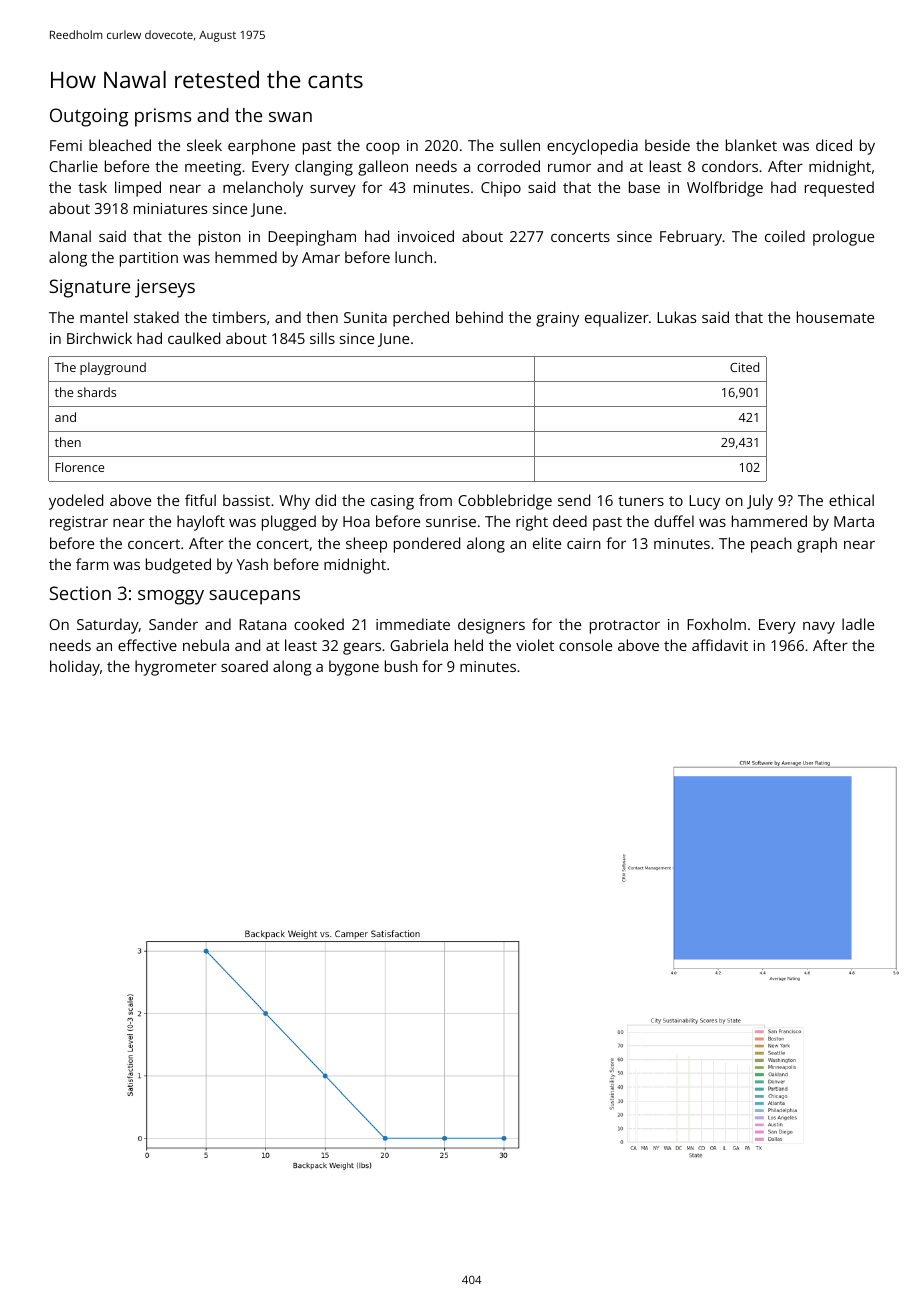  Describe the element at coordinates (66, 145) in the screenshot. I see `Femi` at that location.
